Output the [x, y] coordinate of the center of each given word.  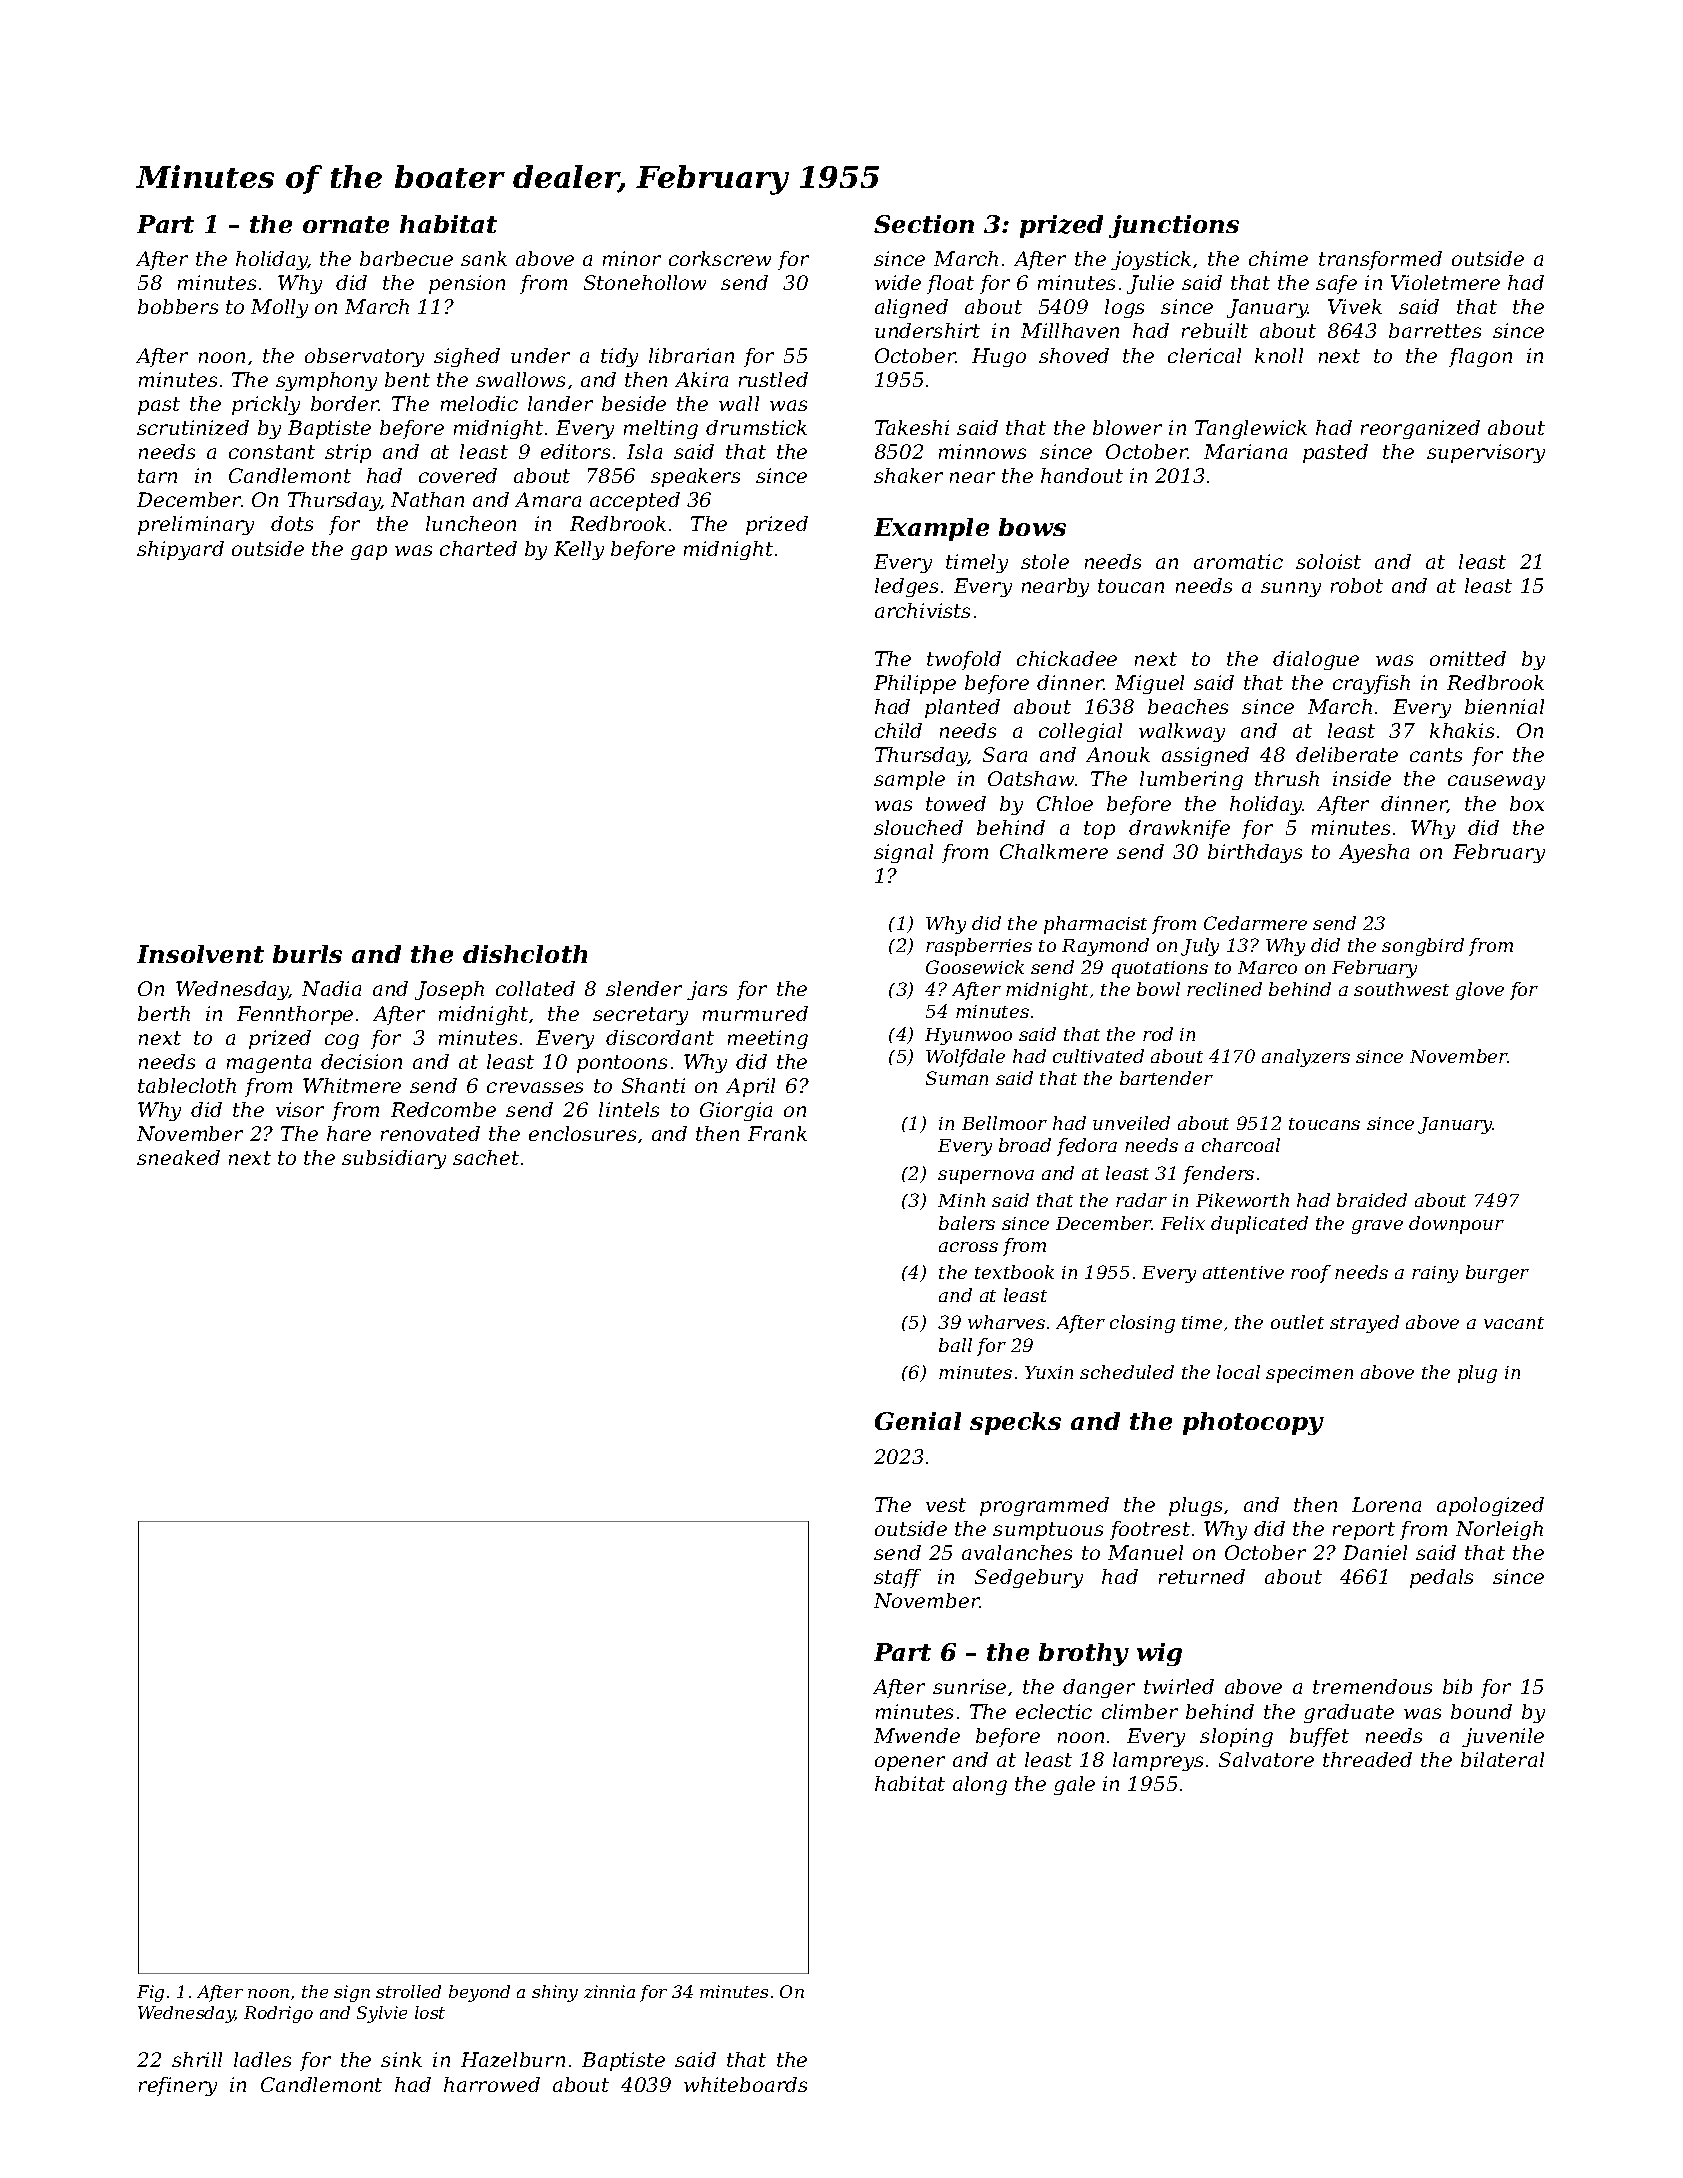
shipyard [180, 550]
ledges [906, 587]
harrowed [492, 2084]
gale [1074, 1785]
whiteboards [745, 2084]
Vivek [1355, 306]
